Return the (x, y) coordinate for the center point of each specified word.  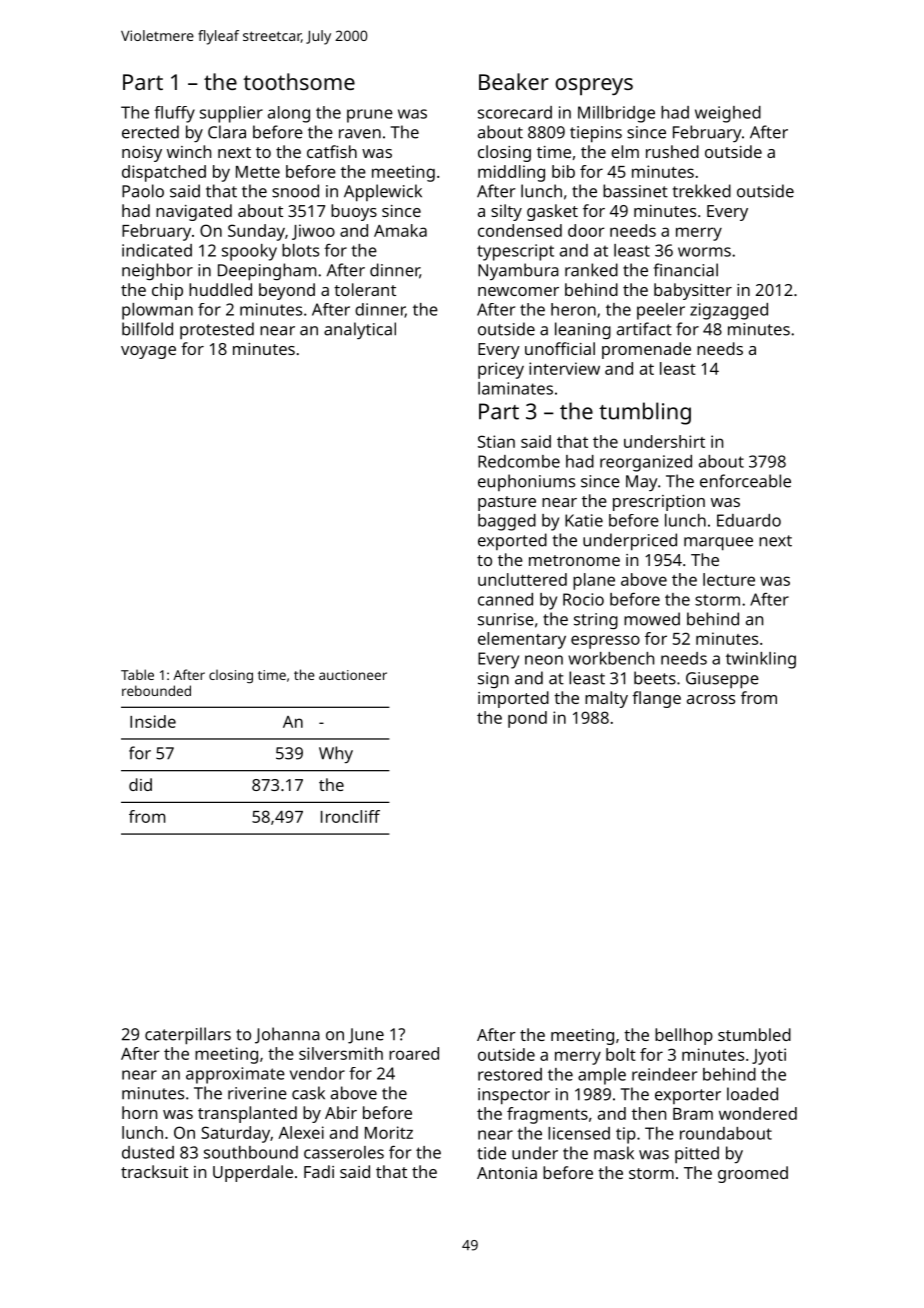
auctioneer (353, 675)
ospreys (594, 87)
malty (606, 699)
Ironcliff (350, 816)
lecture (729, 579)
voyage (148, 352)
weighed (728, 114)
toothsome (299, 81)
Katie (584, 520)
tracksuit (154, 1171)
